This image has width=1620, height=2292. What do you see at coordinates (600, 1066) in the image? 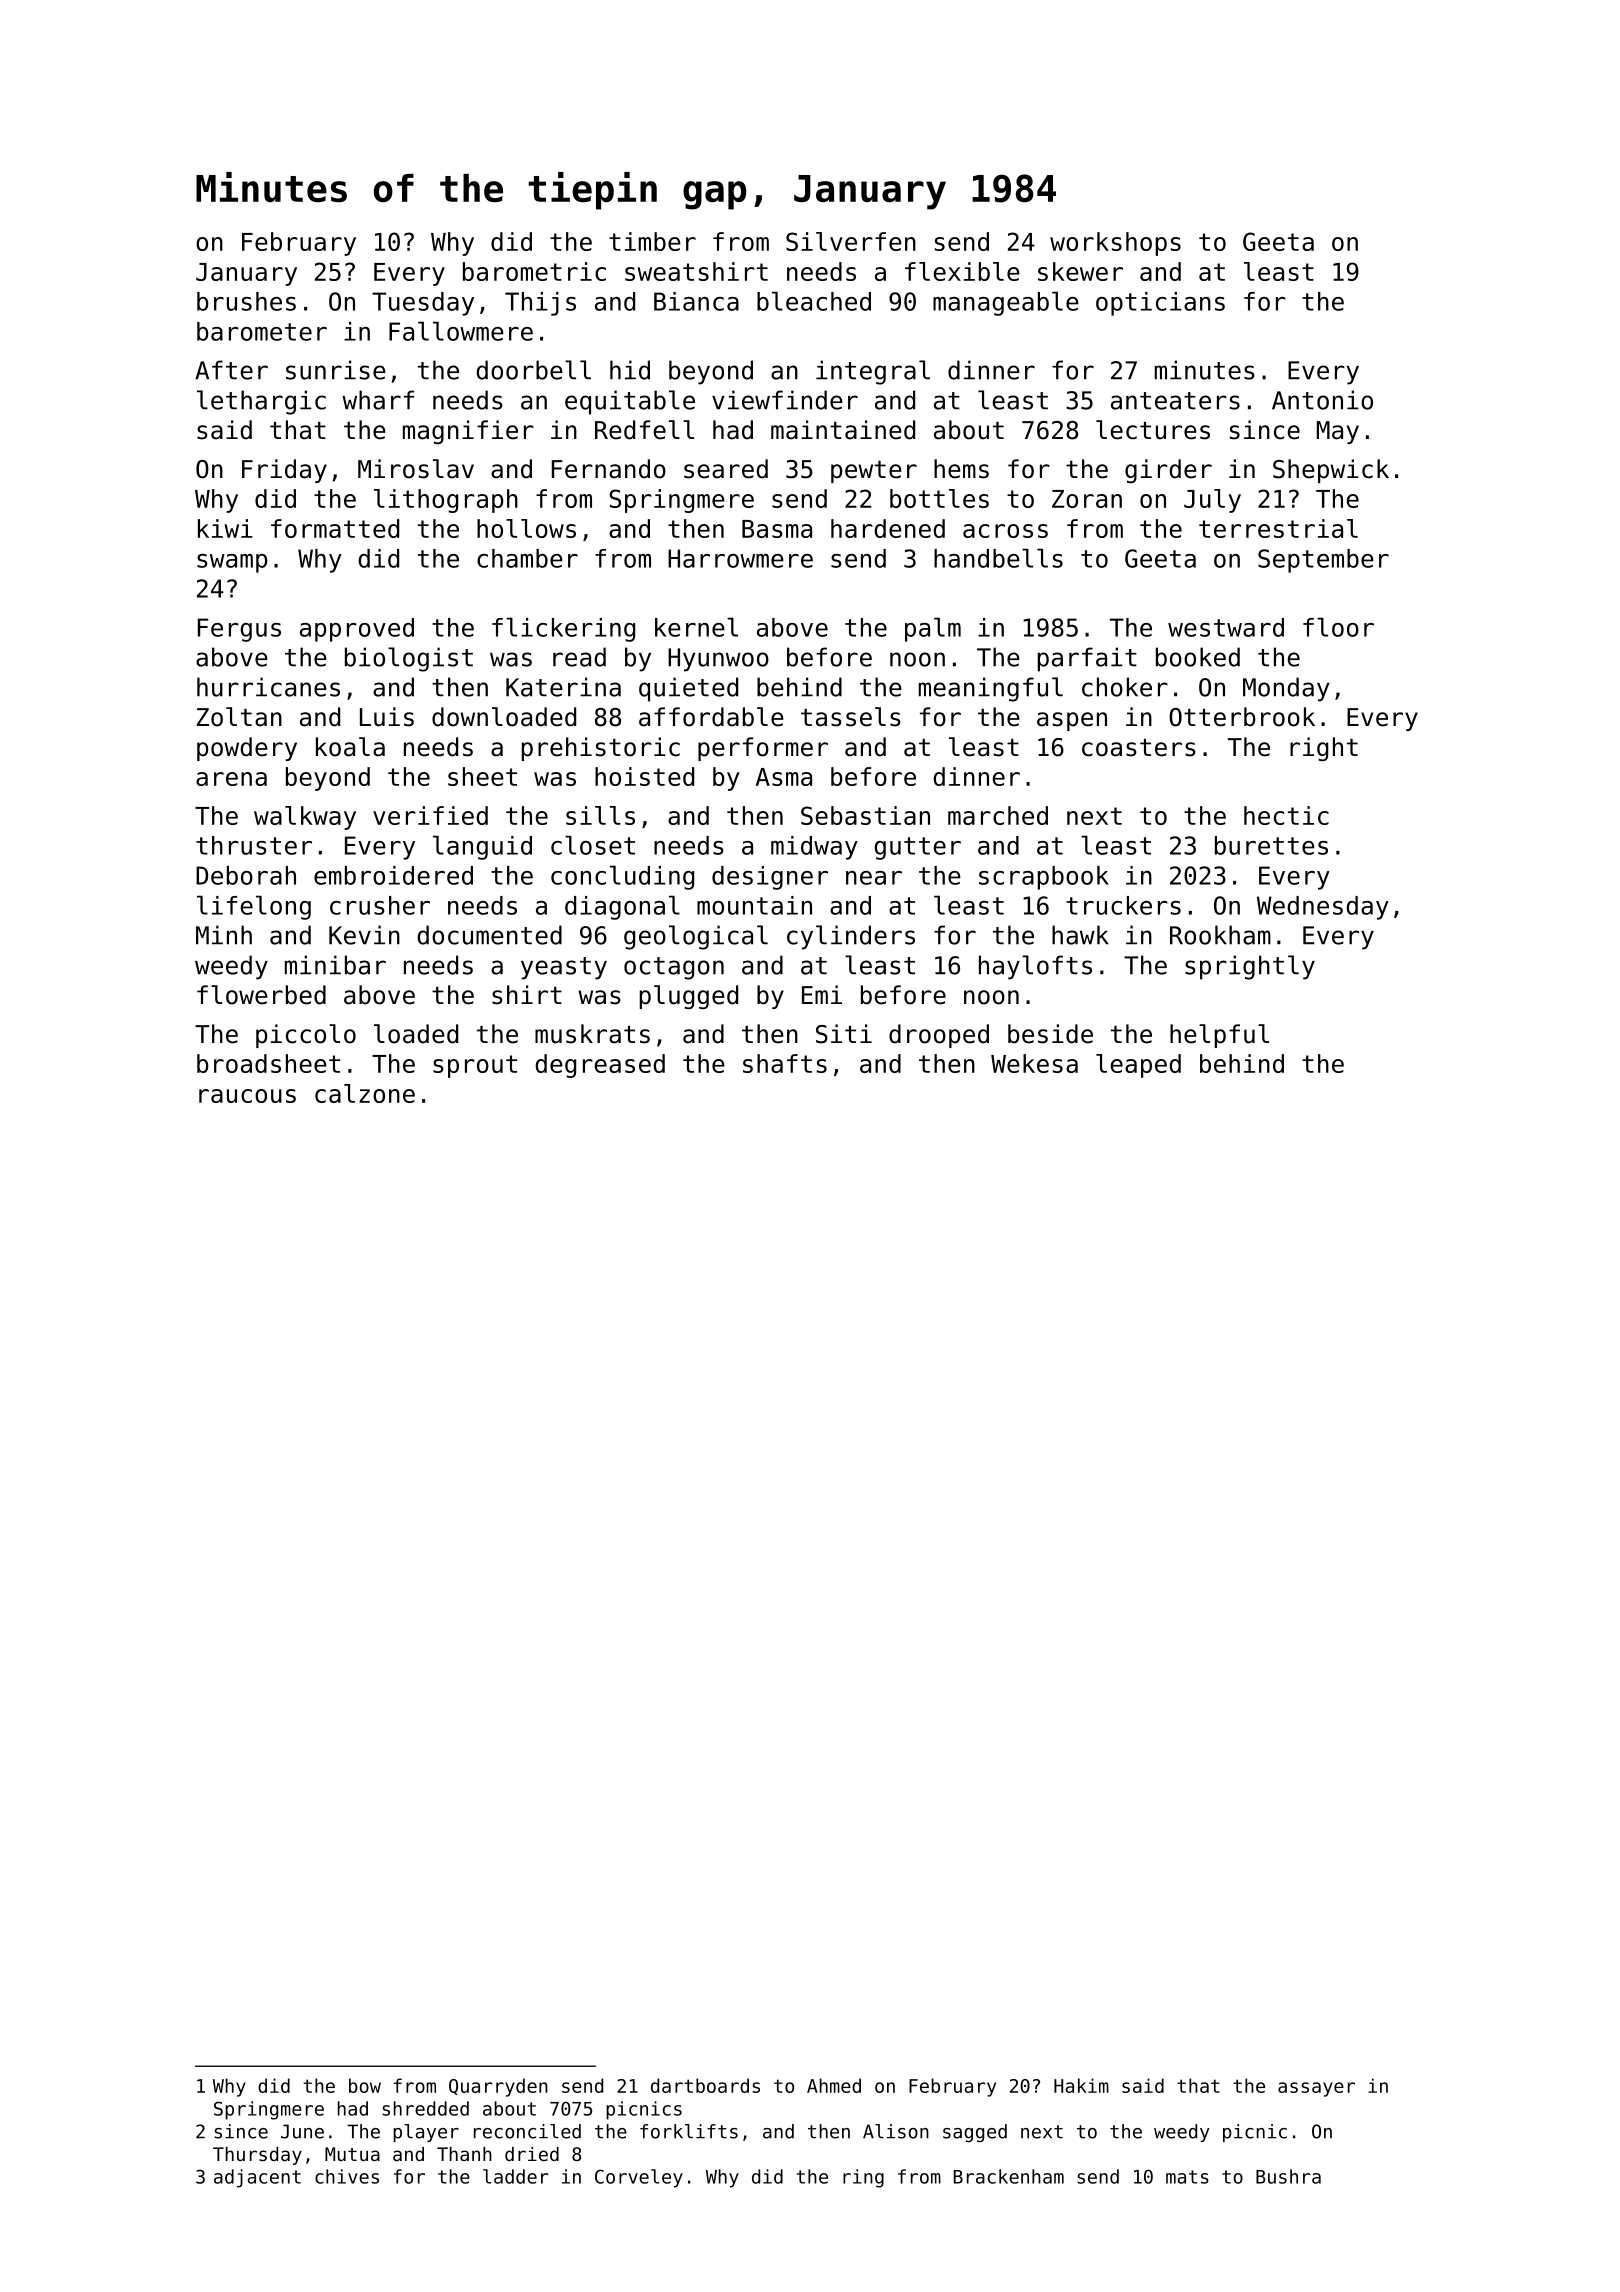
I see `degreased` at bounding box center [600, 1066].
